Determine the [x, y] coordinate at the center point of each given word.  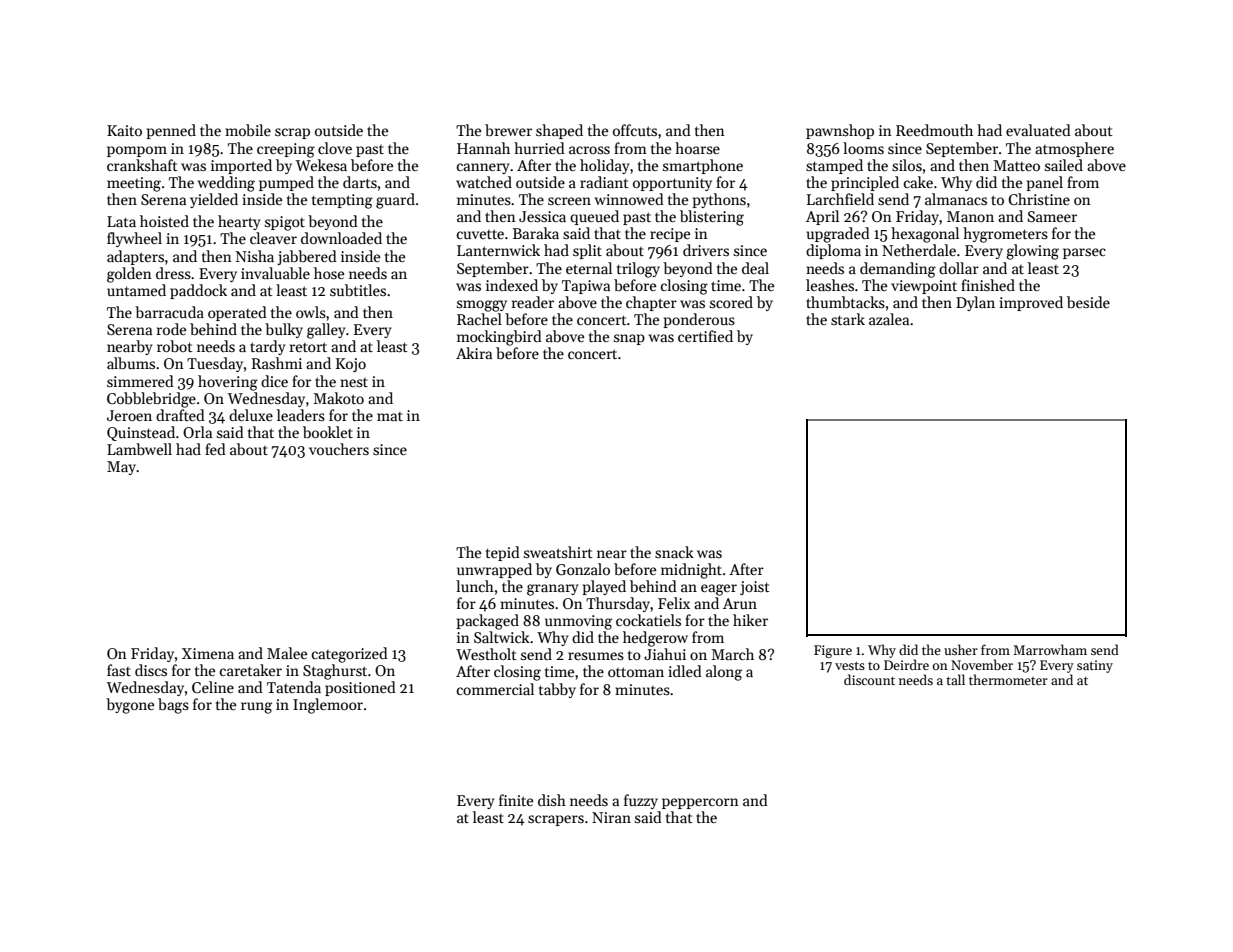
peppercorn [700, 803]
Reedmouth [934, 130]
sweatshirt [558, 552]
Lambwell [139, 449]
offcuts [635, 130]
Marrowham [1050, 649]
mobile [248, 130]
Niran [611, 817]
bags [173, 706]
